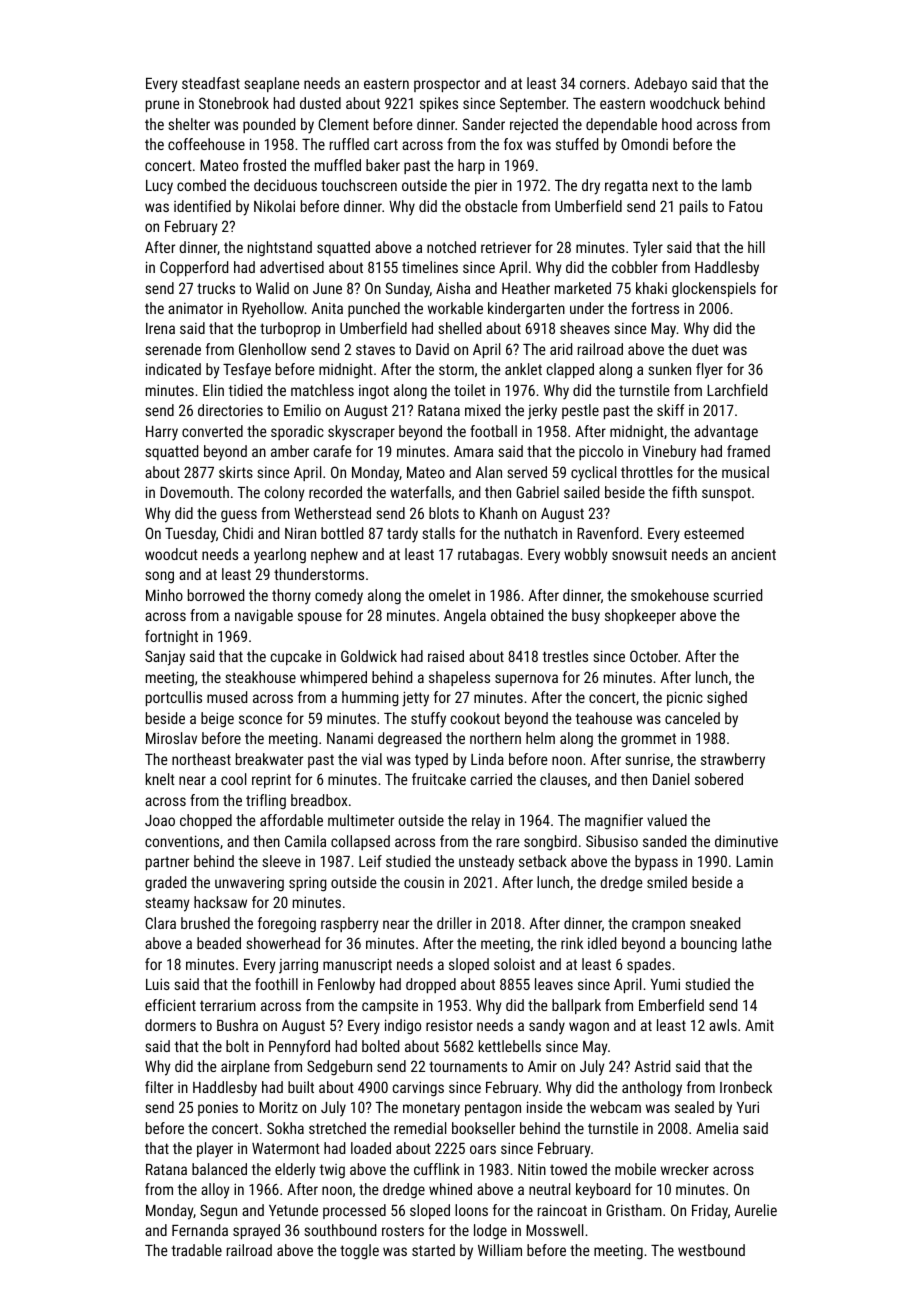 The height and width of the screenshot is (1314, 924). I want to click on prune, so click(163, 106).
